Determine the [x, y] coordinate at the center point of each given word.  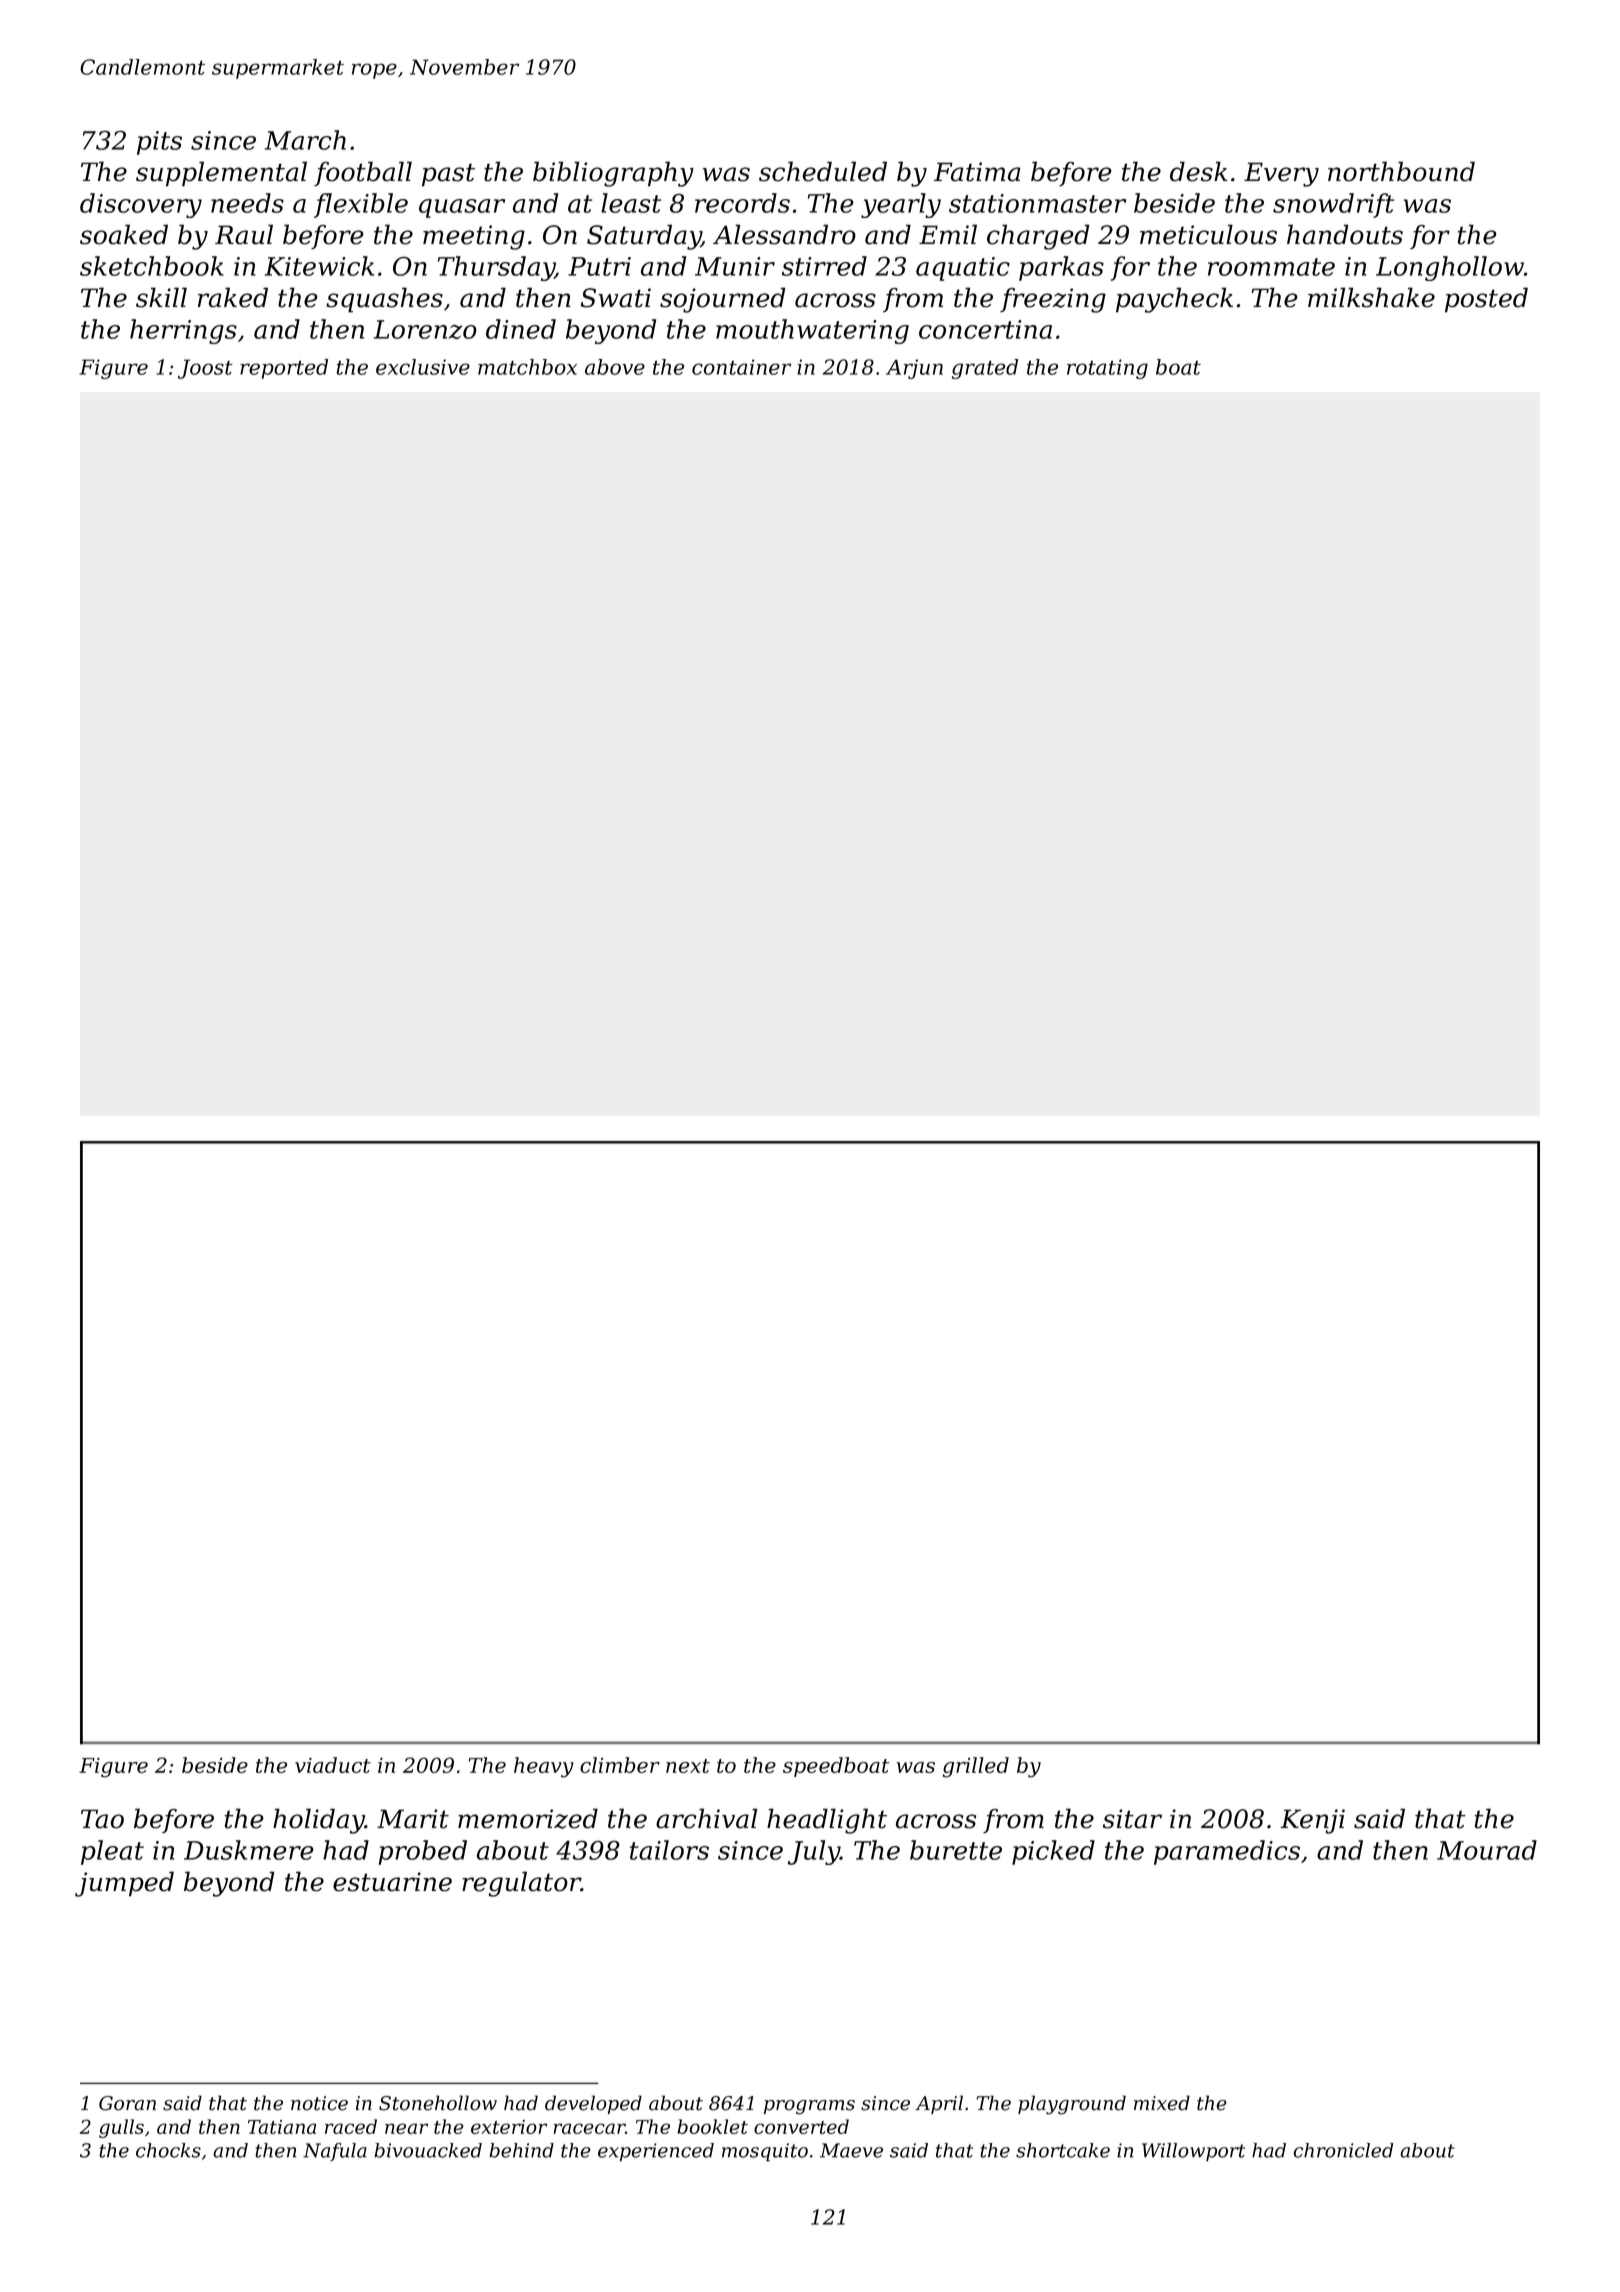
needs [247, 203]
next [688, 1766]
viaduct [333, 1765]
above [615, 367]
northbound [1401, 171]
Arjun [914, 369]
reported [284, 369]
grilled [976, 1767]
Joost [205, 369]
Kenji [1312, 1821]
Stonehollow [438, 2103]
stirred [824, 266]
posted [1486, 300]
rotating [1107, 369]
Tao [102, 1819]
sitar [1132, 1819]
